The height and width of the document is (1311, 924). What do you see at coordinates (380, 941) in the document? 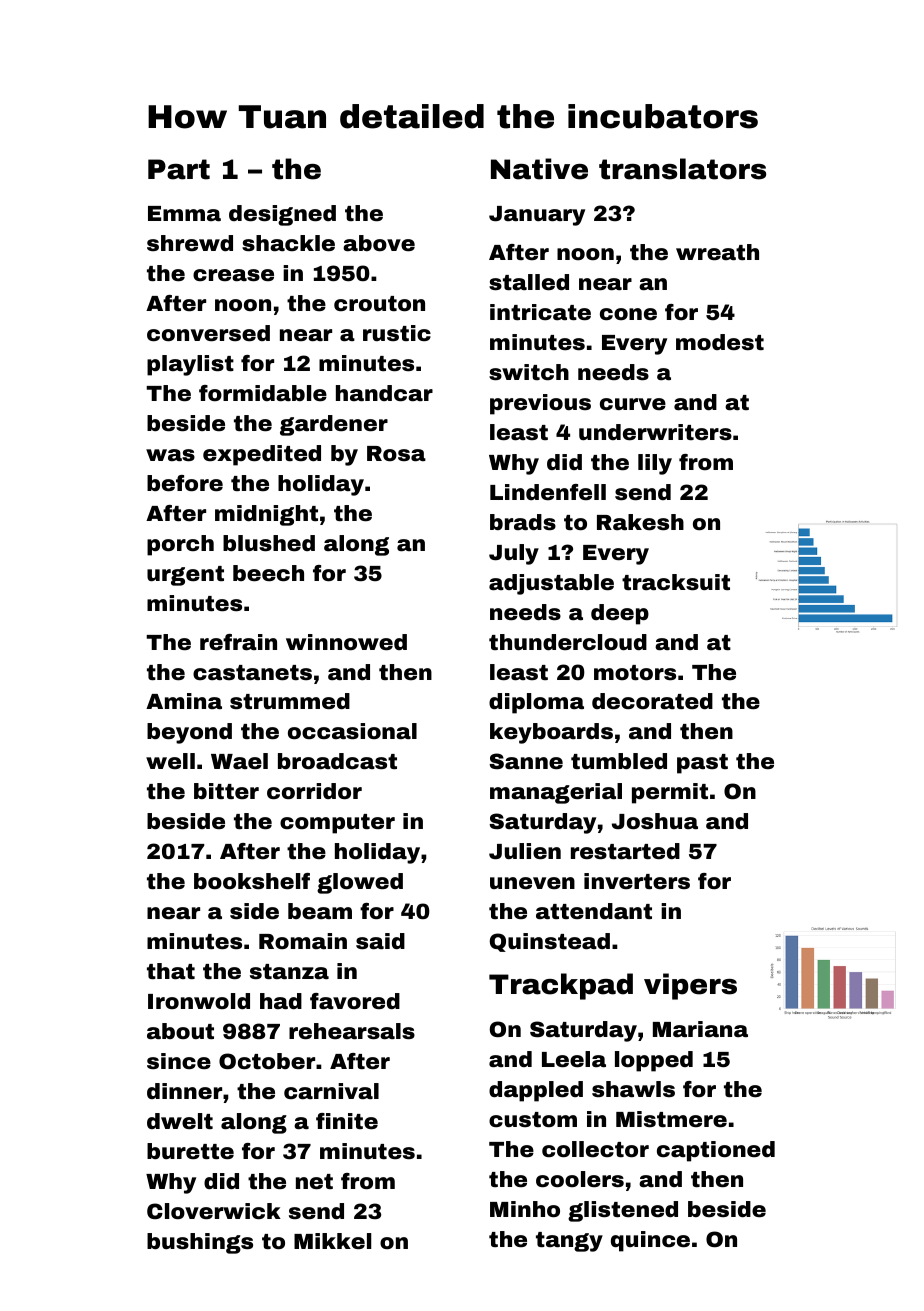
I see `said` at bounding box center [380, 941].
